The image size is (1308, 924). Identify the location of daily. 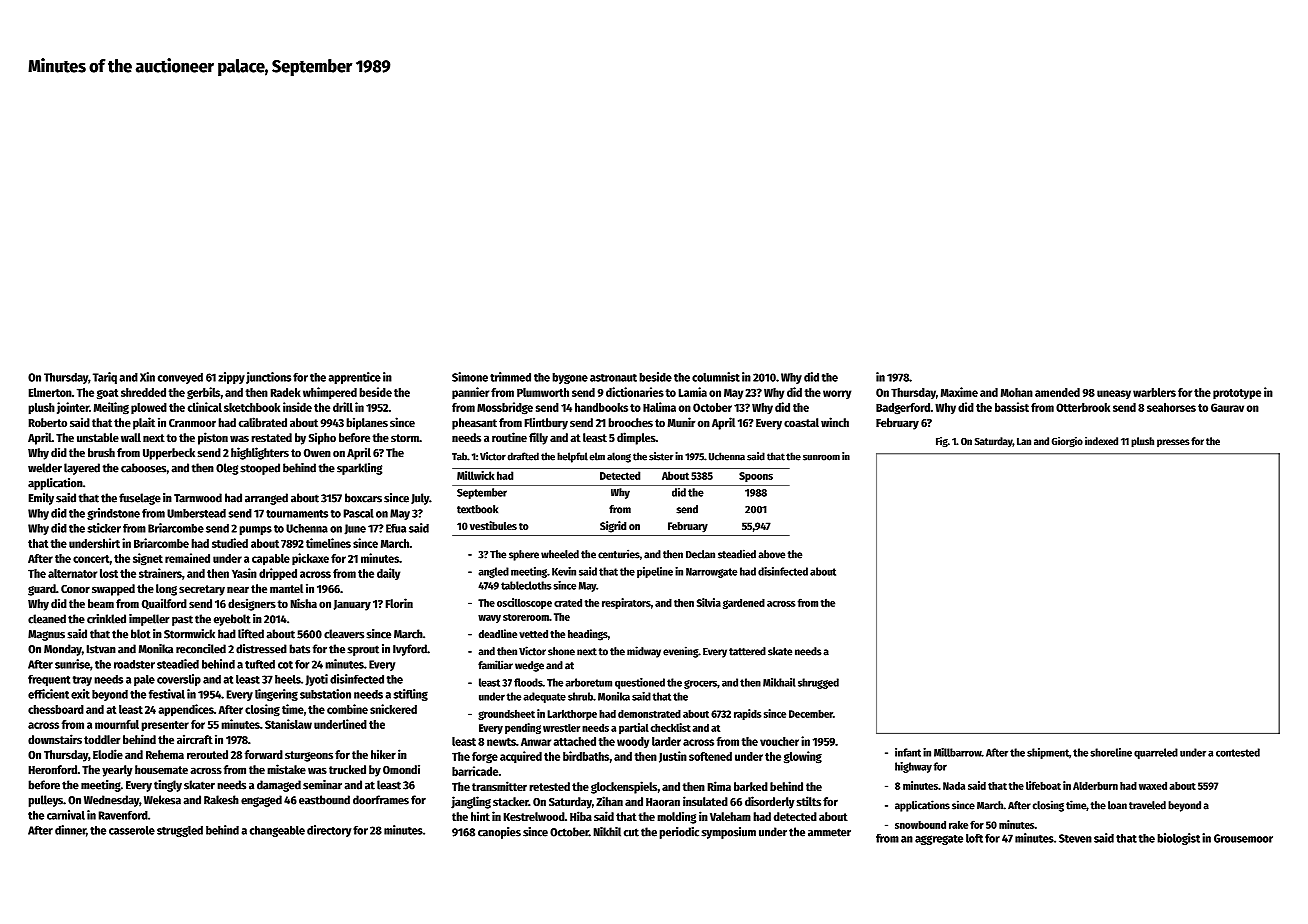
(388, 574).
